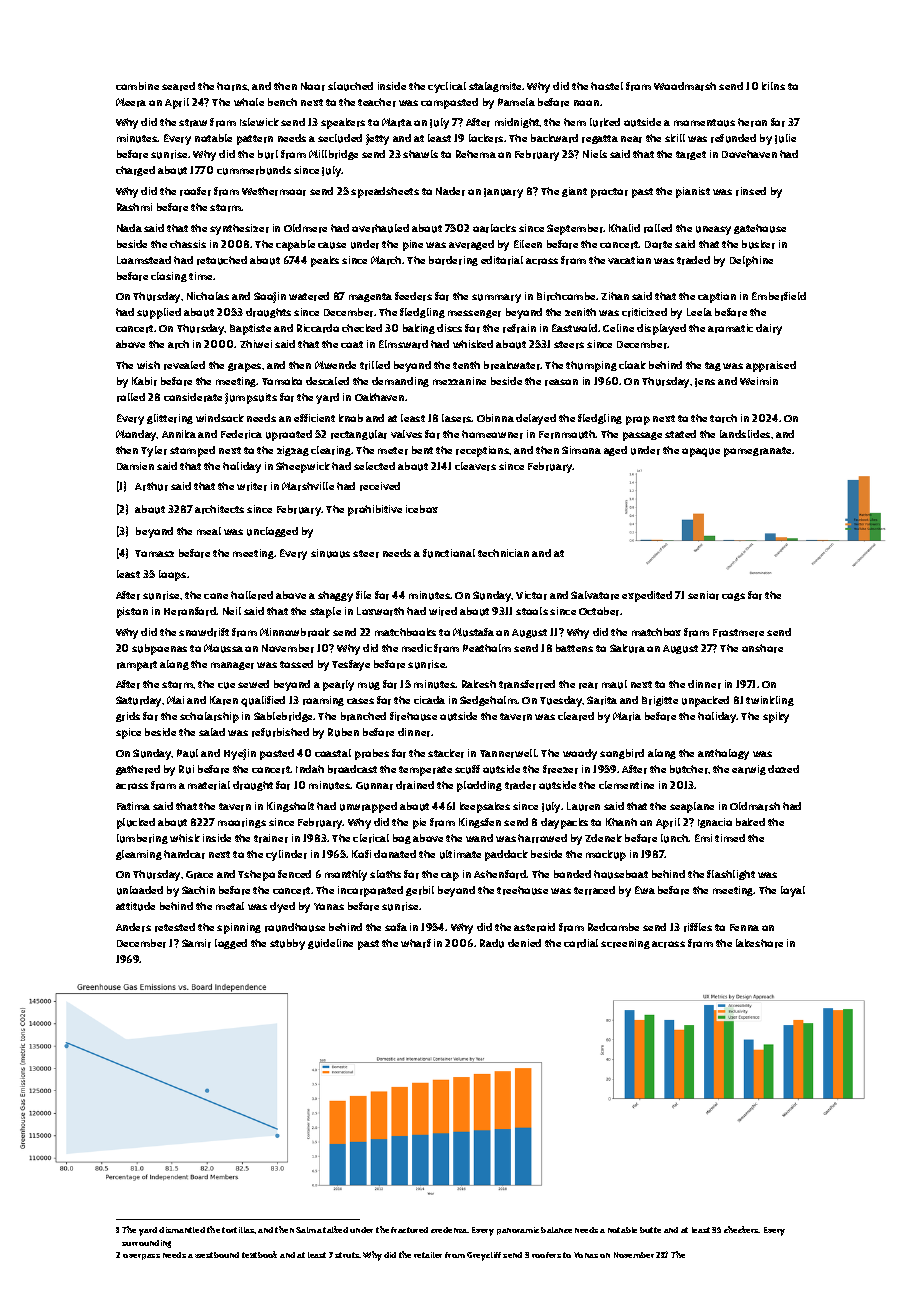  I want to click on Emberfield, so click(779, 296).
